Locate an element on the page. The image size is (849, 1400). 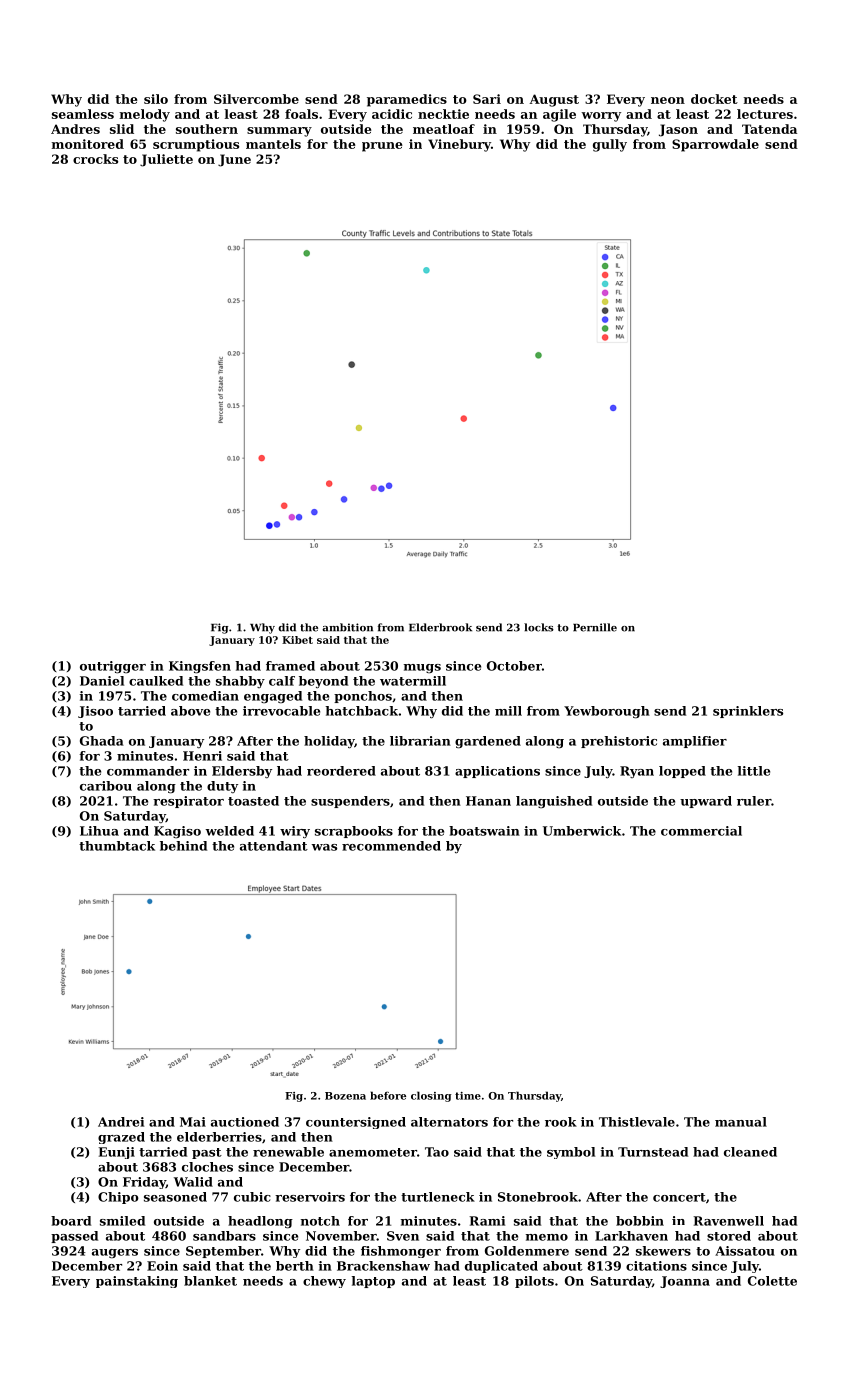
paramedics is located at coordinates (407, 100).
